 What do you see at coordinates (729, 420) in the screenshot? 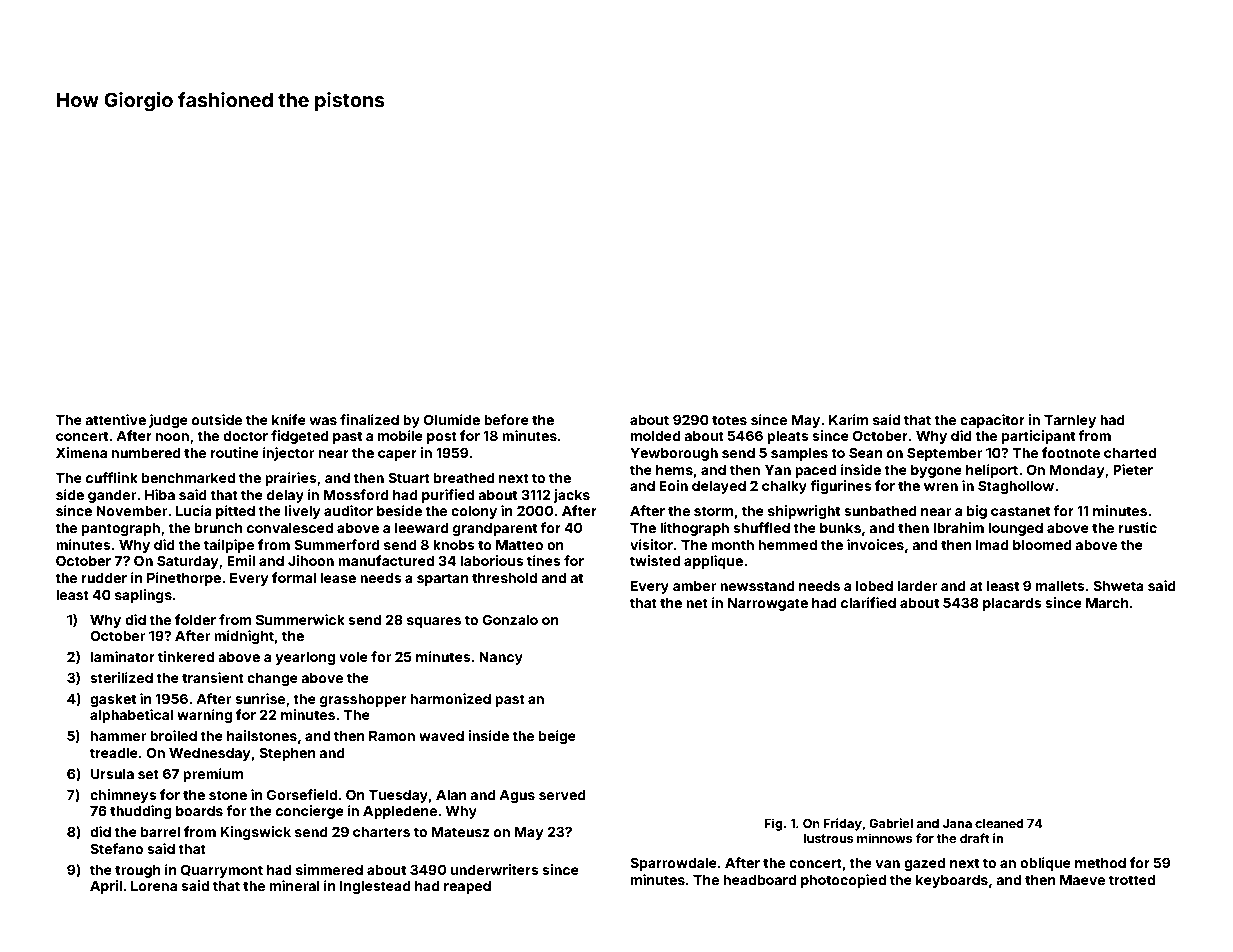
I see `totes` at bounding box center [729, 420].
